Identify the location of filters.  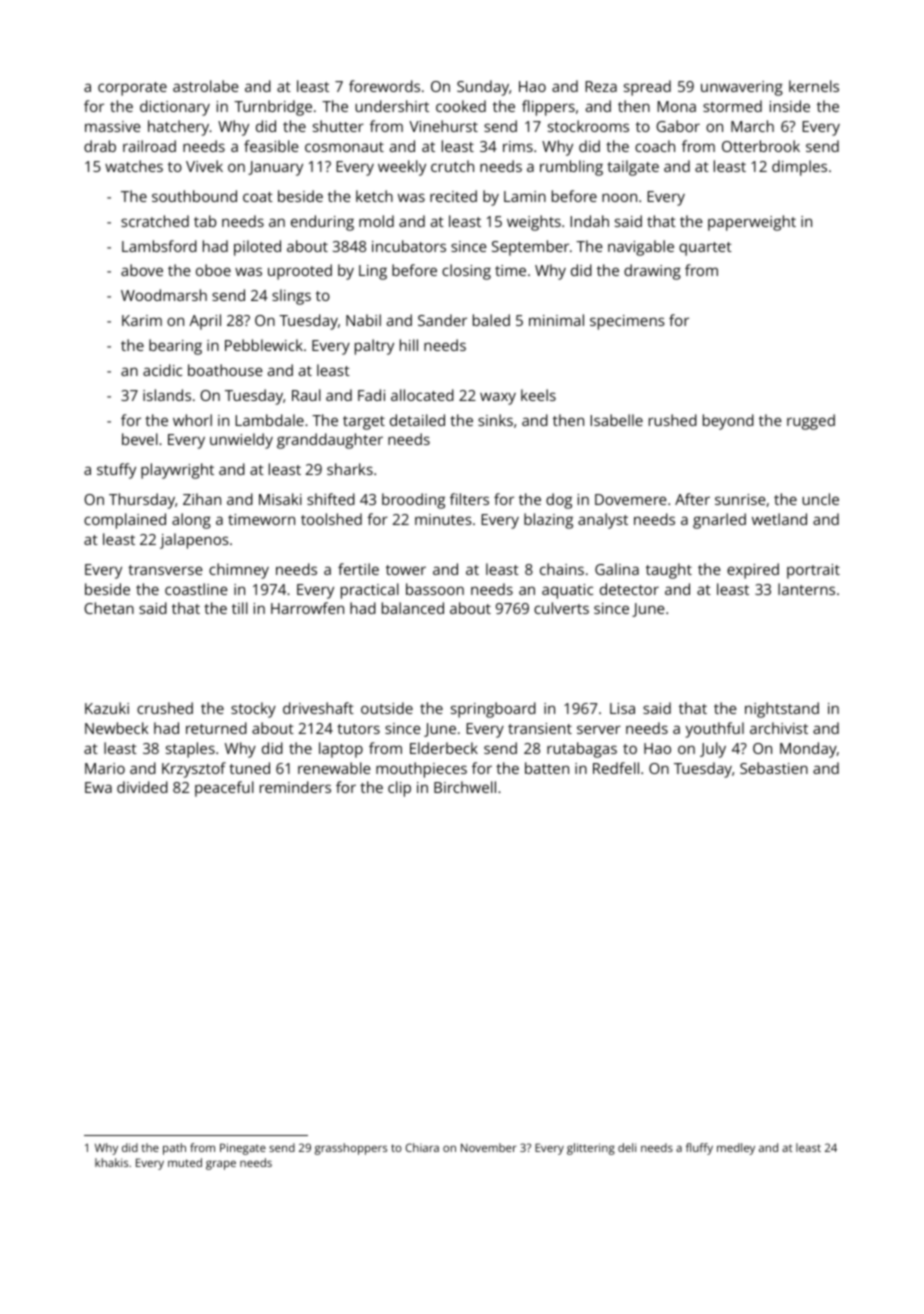
(469, 499).
